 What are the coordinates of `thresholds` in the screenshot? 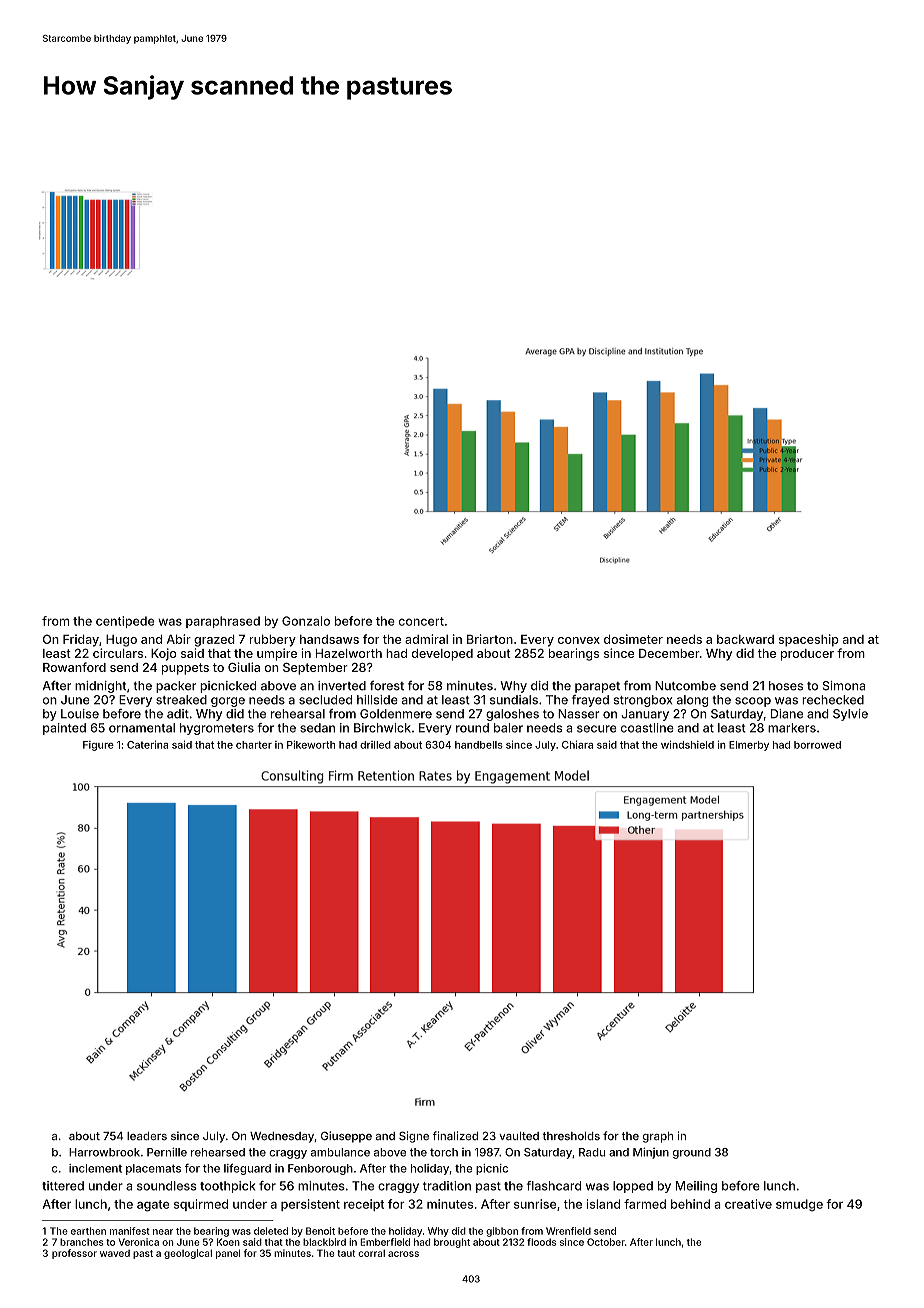 It's located at (571, 1136).
